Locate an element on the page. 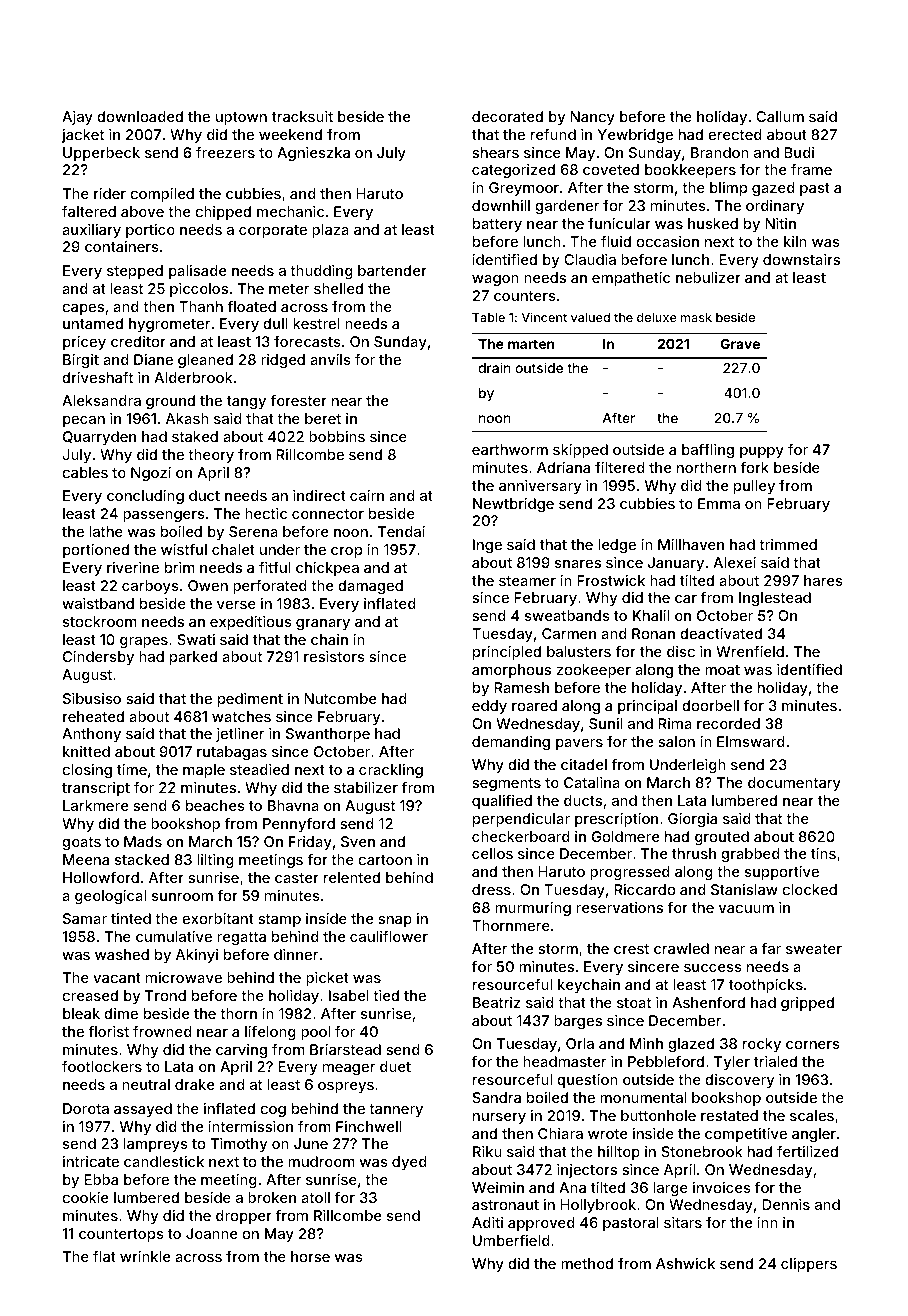  tracksuit is located at coordinates (302, 116).
